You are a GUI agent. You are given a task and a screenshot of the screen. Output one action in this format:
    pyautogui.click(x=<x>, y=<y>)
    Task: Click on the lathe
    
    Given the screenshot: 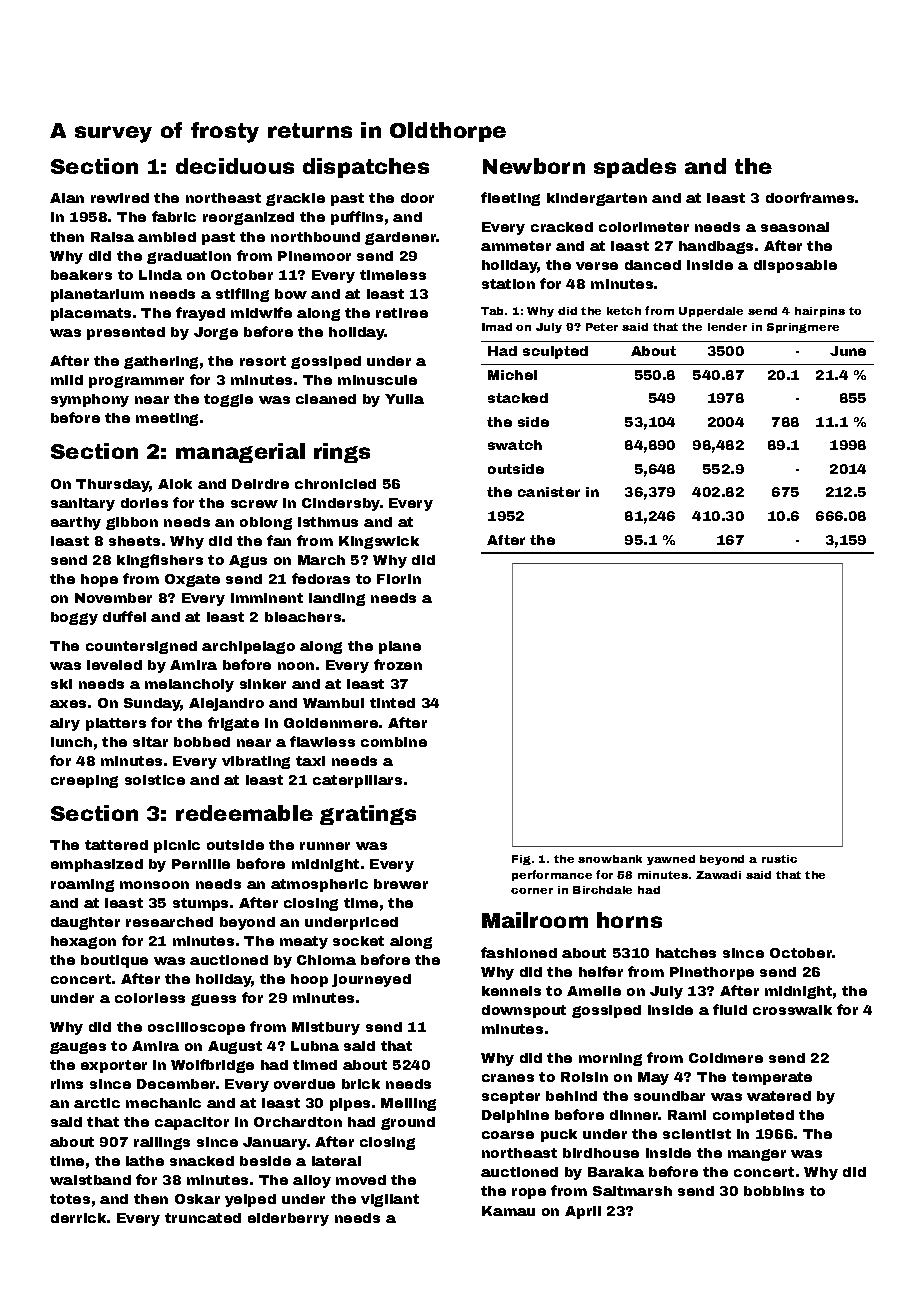 What is the action you would take?
    pyautogui.click(x=145, y=1161)
